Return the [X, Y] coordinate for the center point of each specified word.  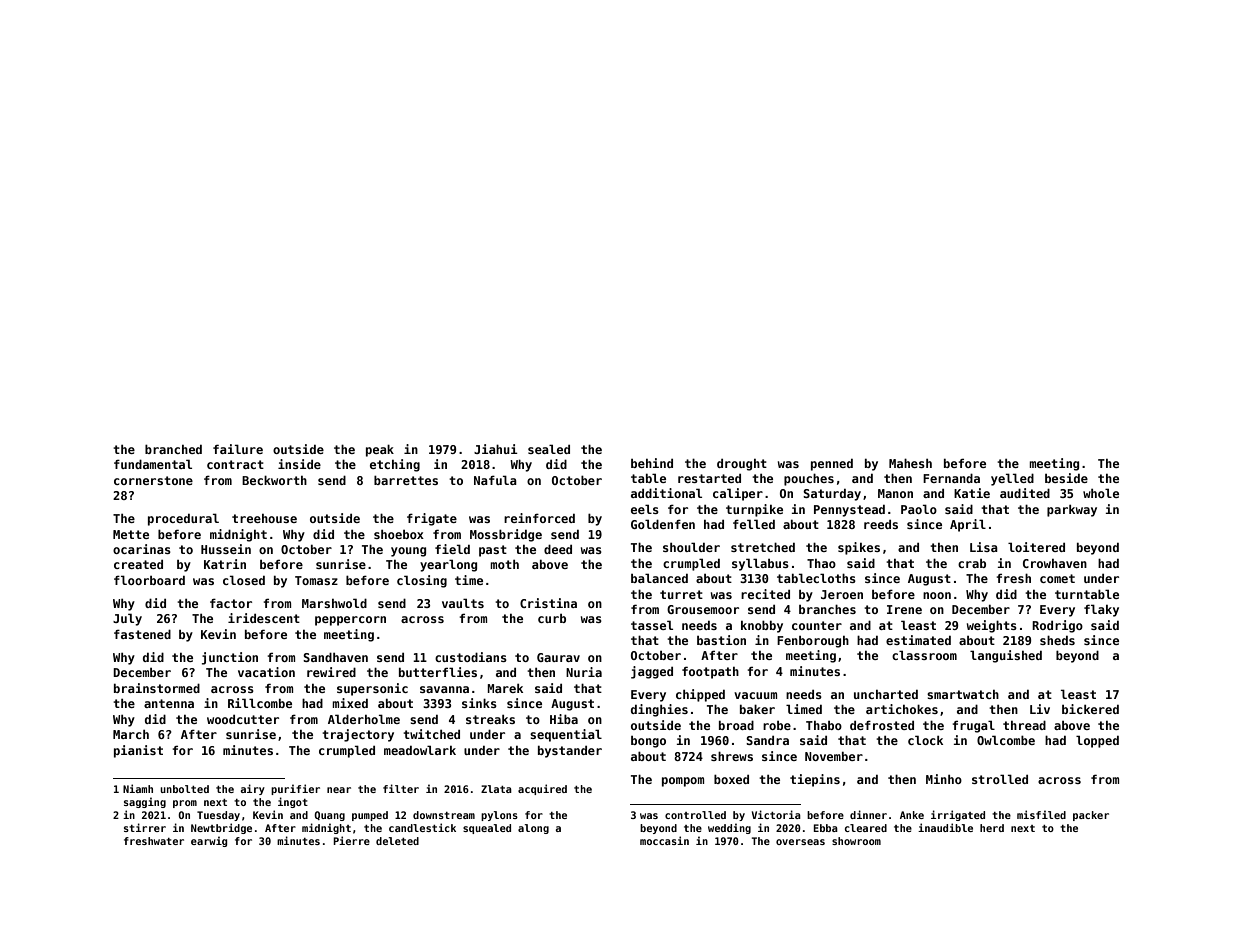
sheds [1057, 640]
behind [652, 463]
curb [552, 618]
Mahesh [910, 463]
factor [231, 603]
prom [185, 804]
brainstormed [157, 688]
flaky [1101, 610]
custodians [471, 657]
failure [238, 449]
